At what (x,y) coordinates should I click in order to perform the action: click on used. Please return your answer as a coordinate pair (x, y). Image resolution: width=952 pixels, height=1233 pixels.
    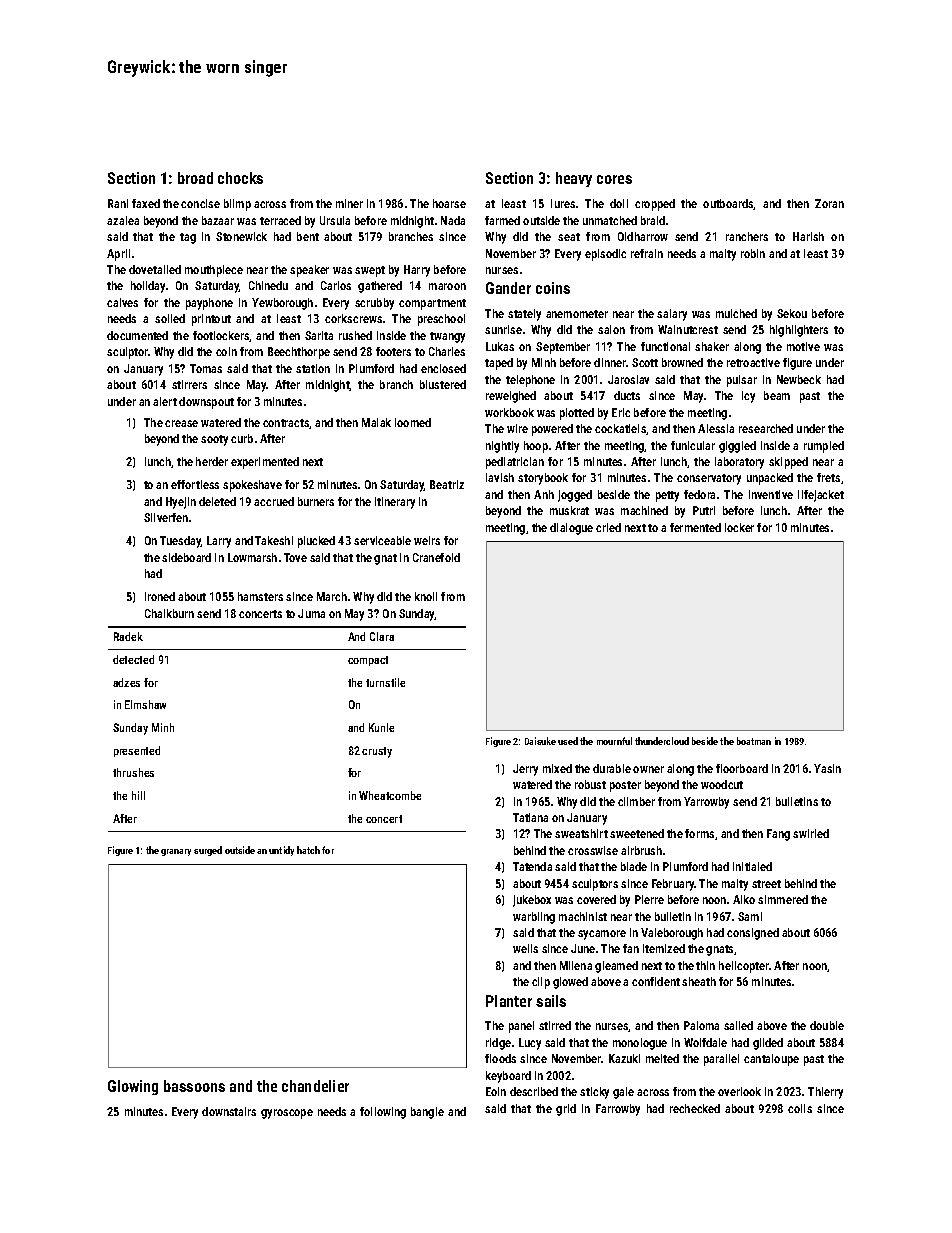
    Looking at the image, I should click on (568, 741).
